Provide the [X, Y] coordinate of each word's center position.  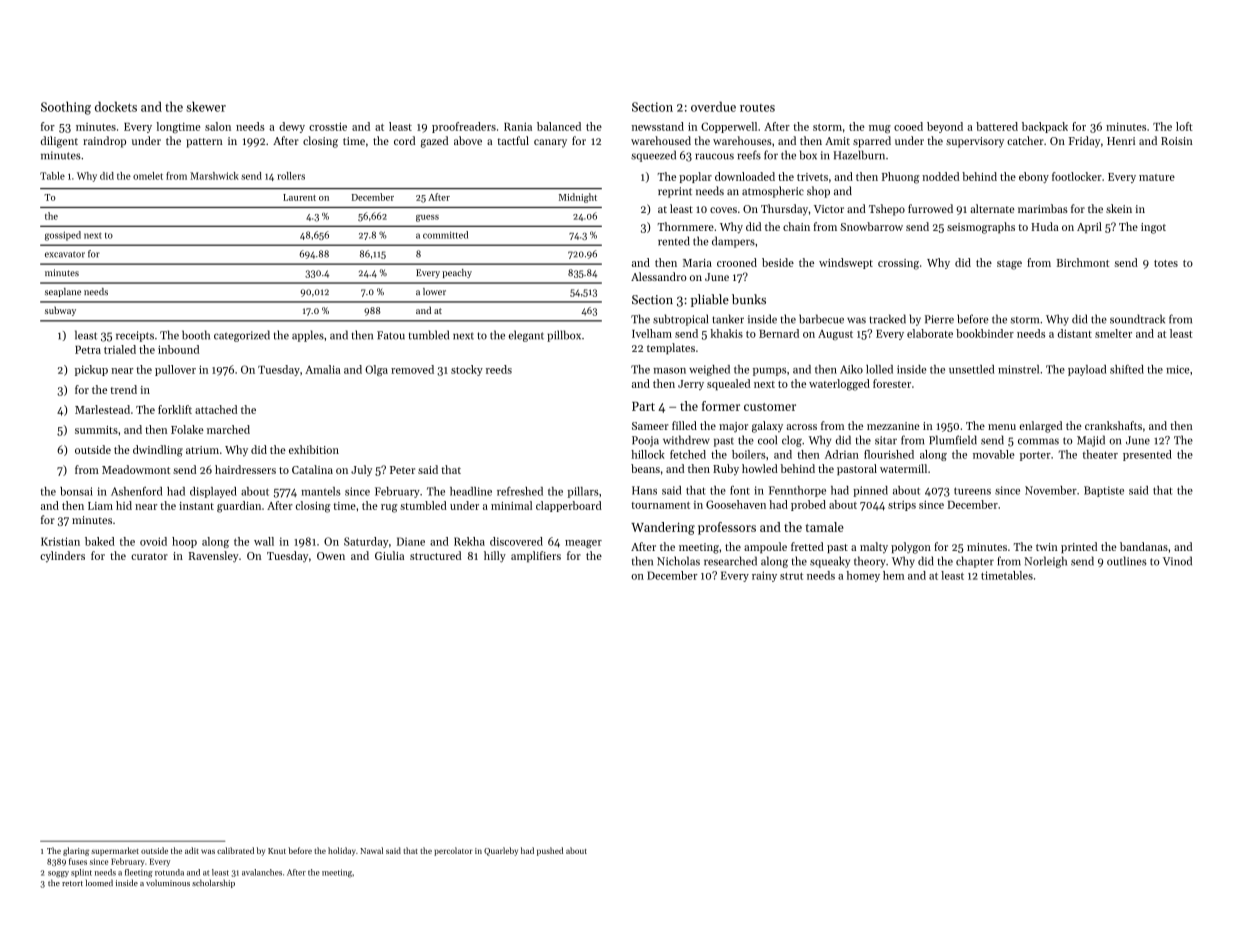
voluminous [168, 882]
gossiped [63, 236]
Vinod [1177, 561]
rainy [764, 576]
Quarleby [501, 851]
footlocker [1077, 176]
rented [674, 241]
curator [149, 556]
